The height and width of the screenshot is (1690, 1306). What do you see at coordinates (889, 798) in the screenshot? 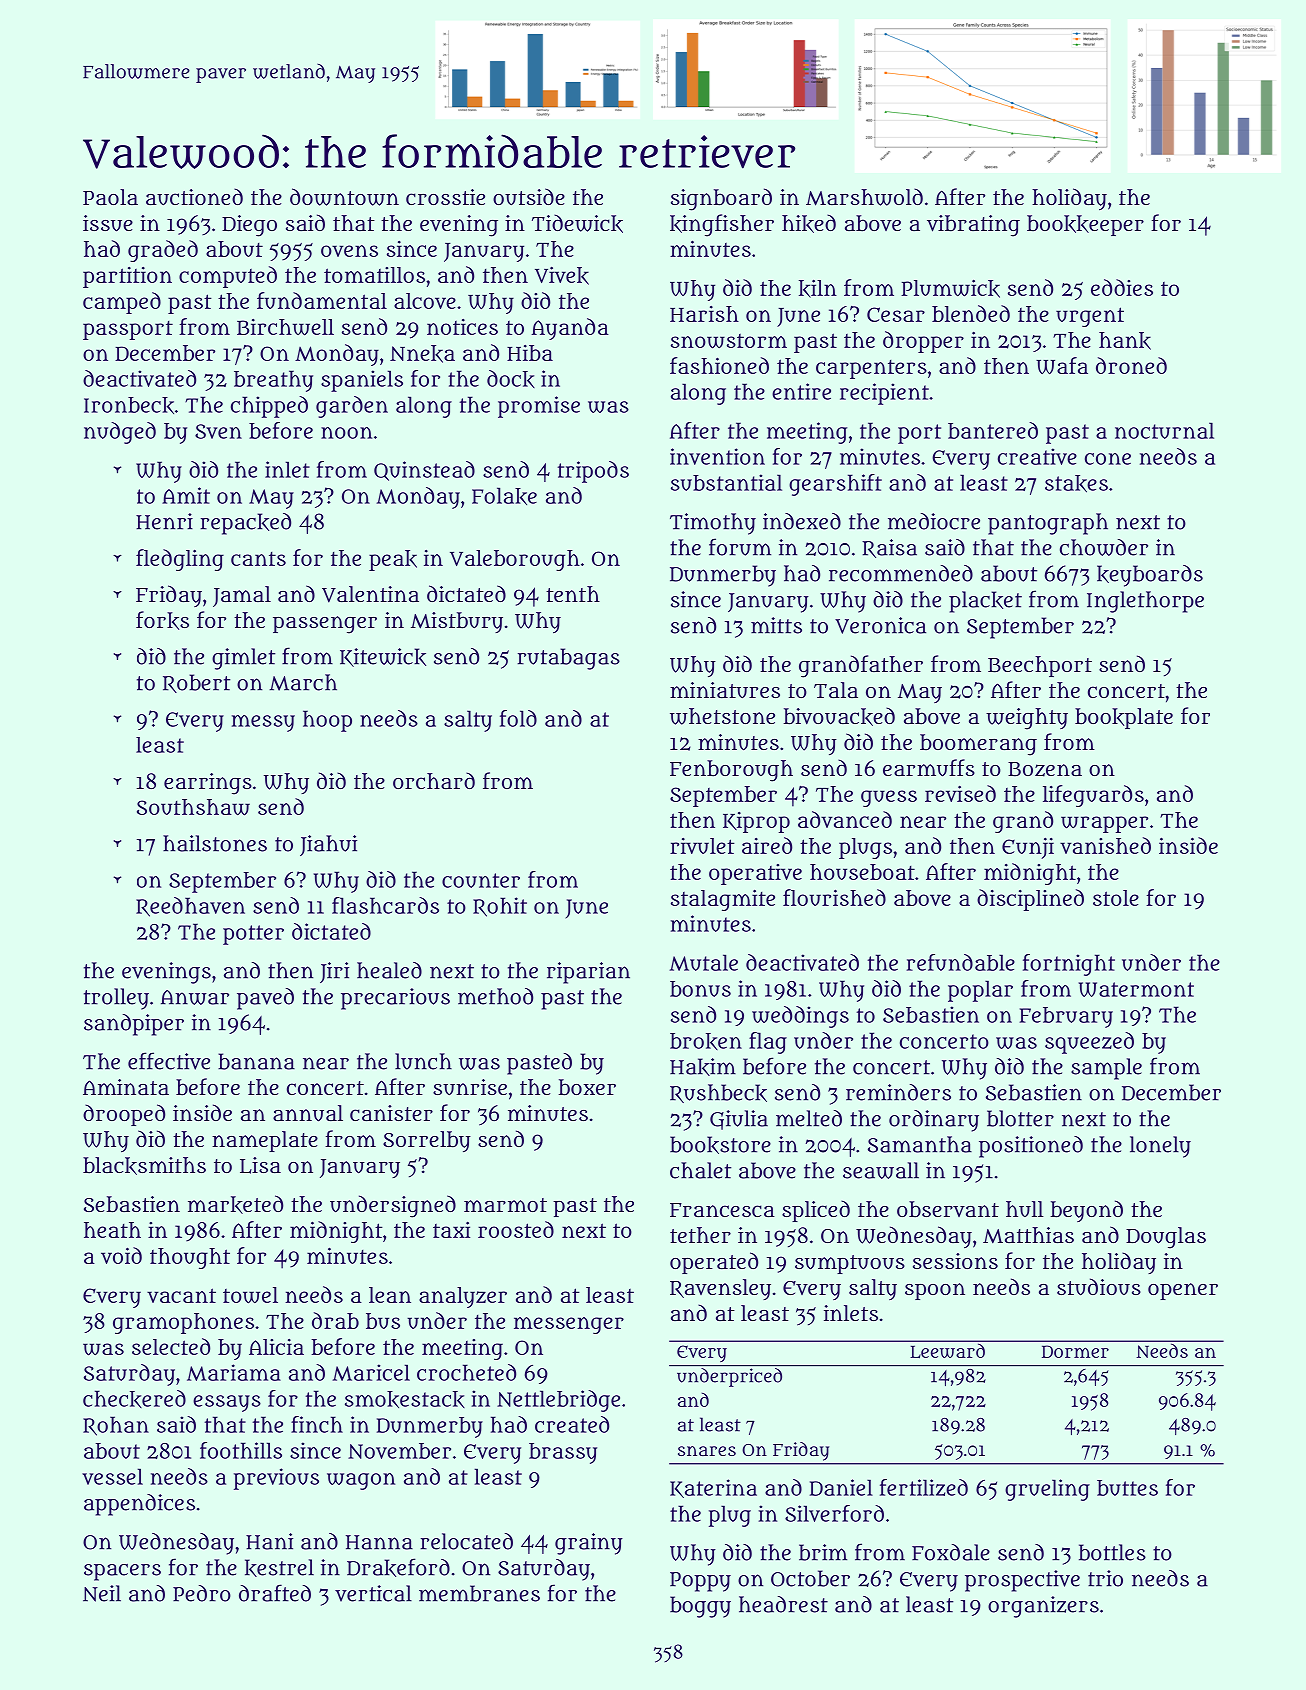
I see `guess` at bounding box center [889, 798].
